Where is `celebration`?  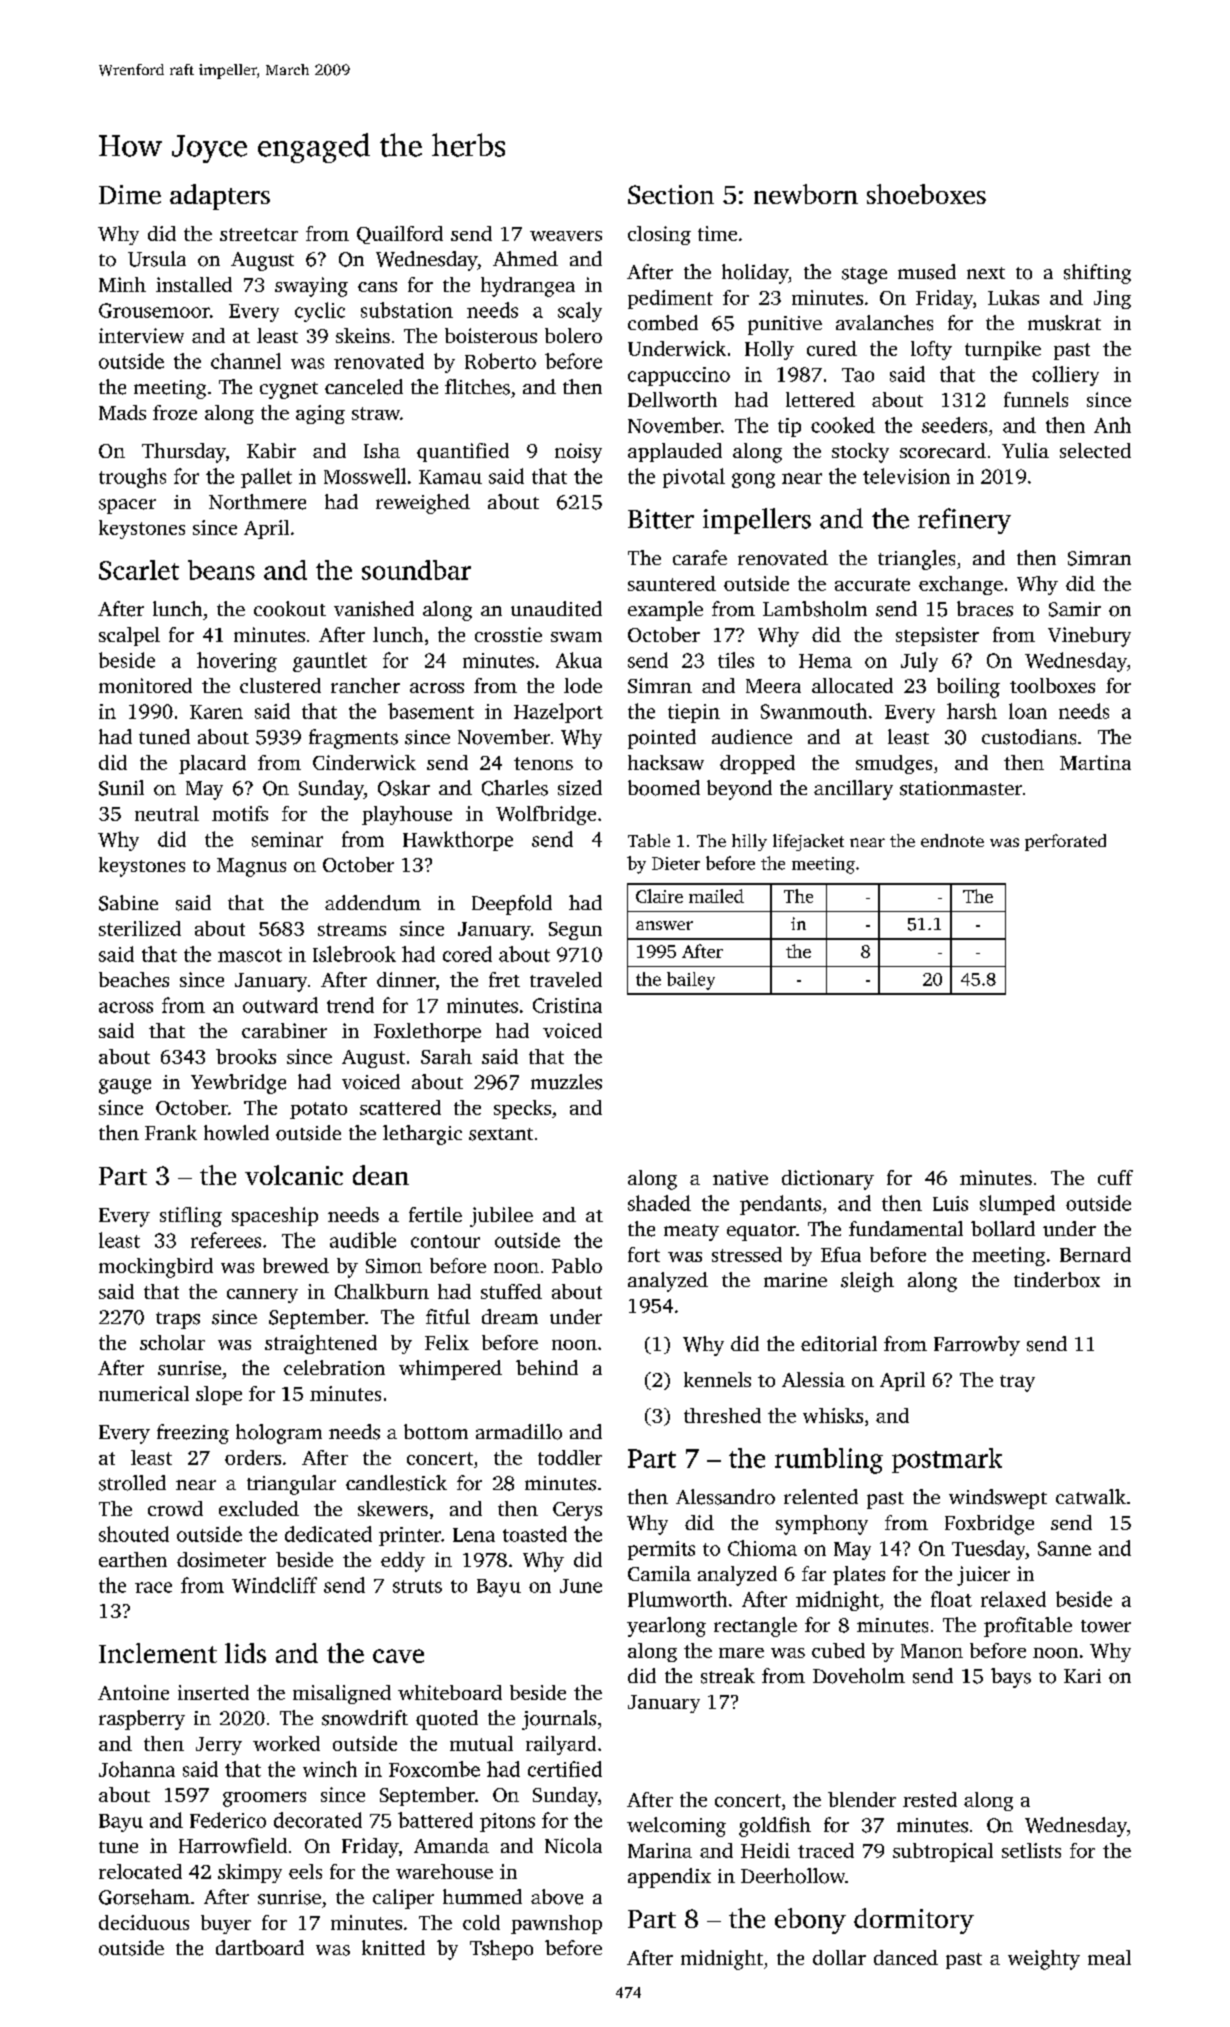 celebration is located at coordinates (334, 1368).
